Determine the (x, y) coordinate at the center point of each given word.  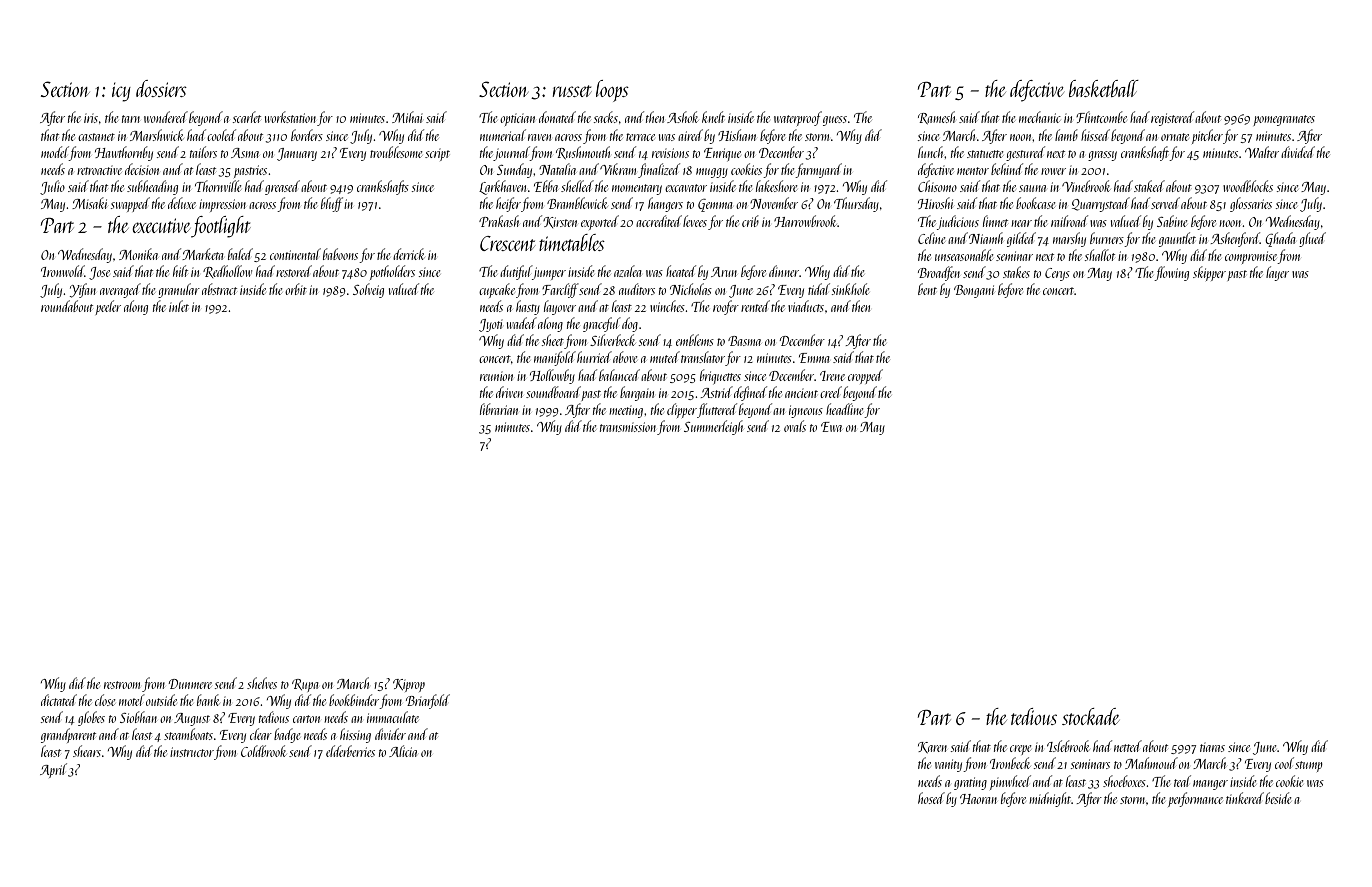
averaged (120, 290)
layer (1277, 273)
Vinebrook (1086, 186)
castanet (96, 137)
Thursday (856, 204)
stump (1309, 766)
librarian (499, 409)
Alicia (403, 751)
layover (560, 307)
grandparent (68, 735)
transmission (628, 427)
